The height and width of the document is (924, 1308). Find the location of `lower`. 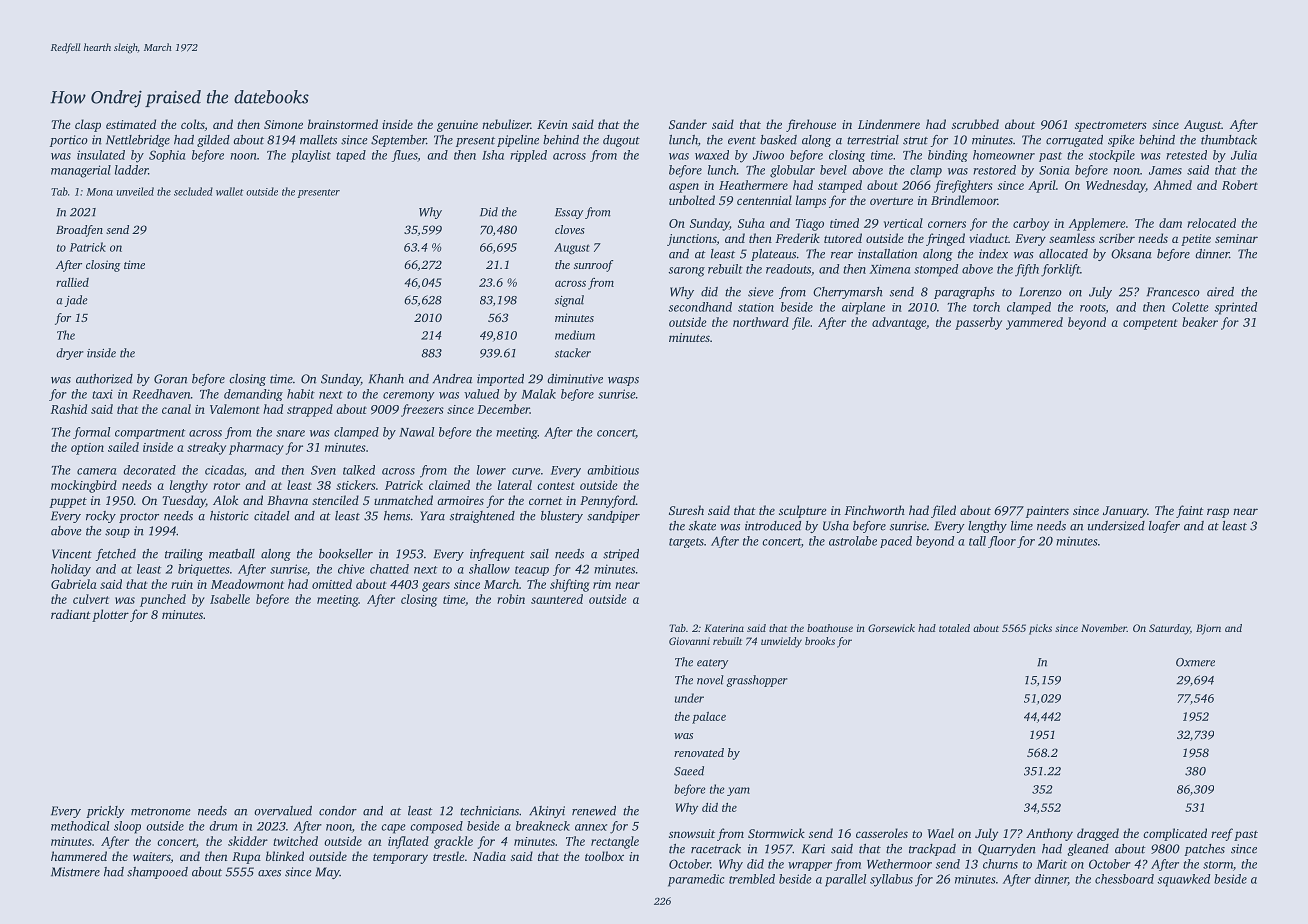

lower is located at coordinates (491, 470).
